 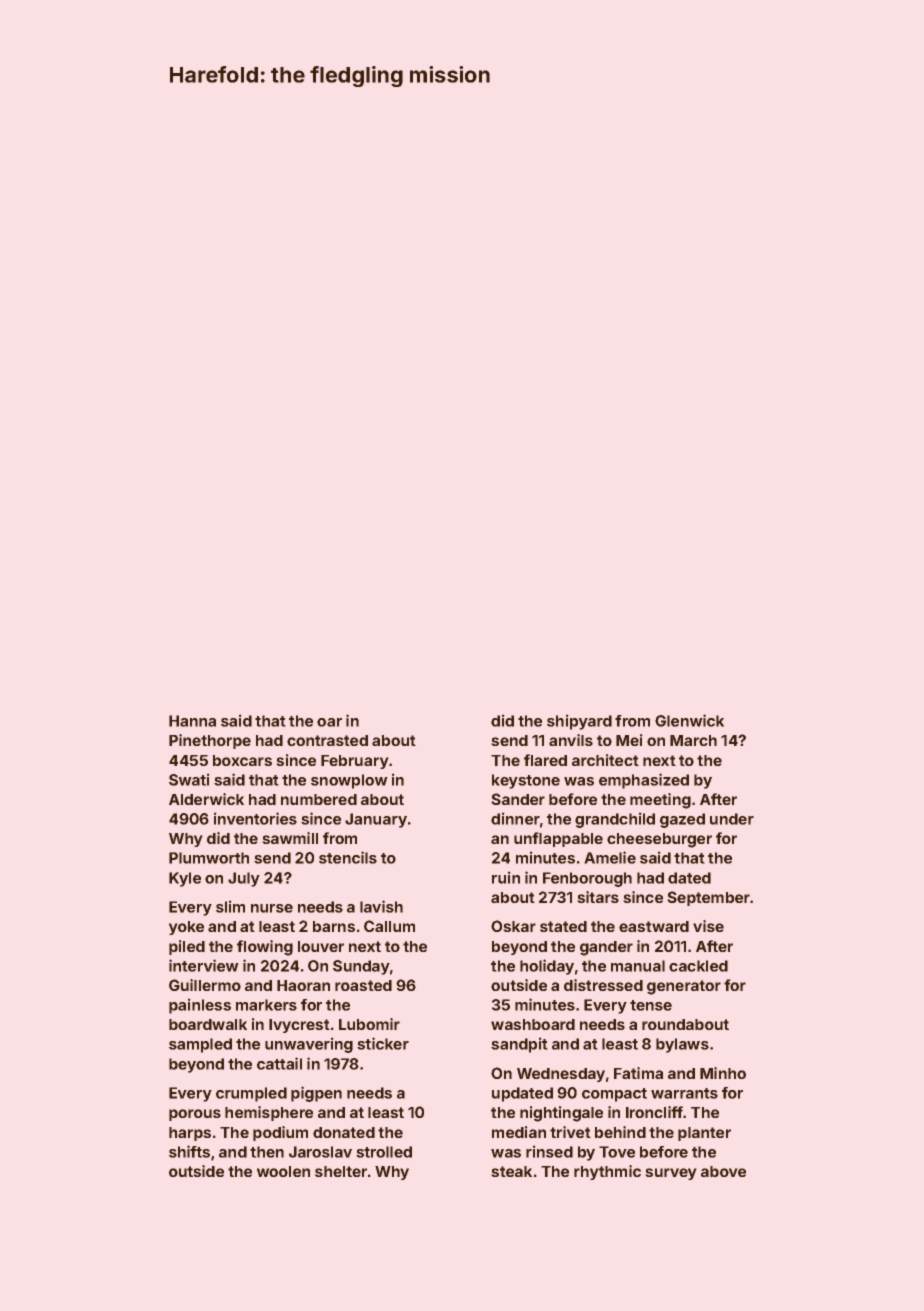 I want to click on ruin, so click(x=506, y=877).
